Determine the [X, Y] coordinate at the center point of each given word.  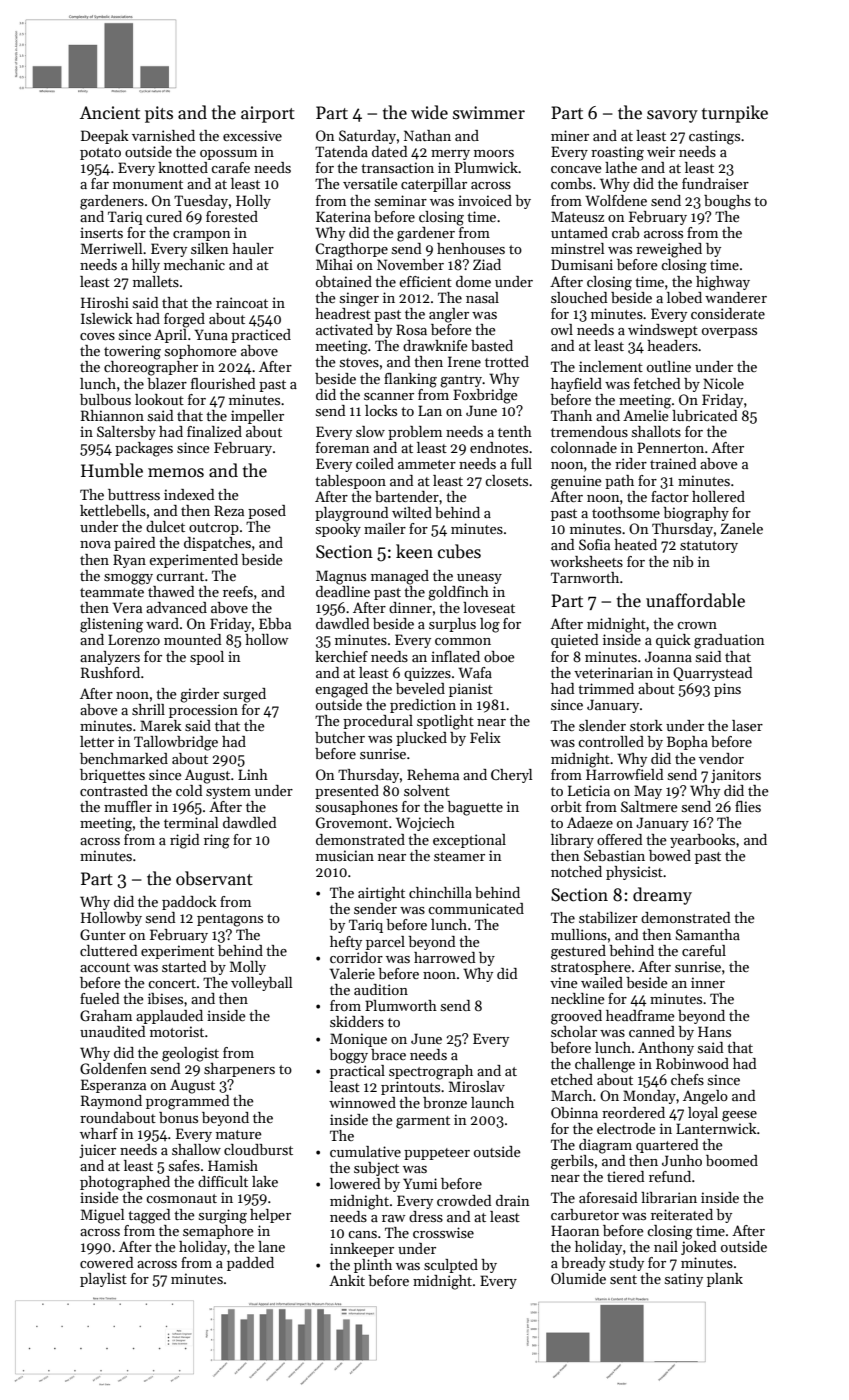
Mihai [334, 264]
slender [602, 725]
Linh [253, 774]
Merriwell [111, 248]
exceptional [469, 841]
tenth [515, 431]
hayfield [576, 385]
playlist [103, 1280]
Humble [112, 470]
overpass [729, 333]
